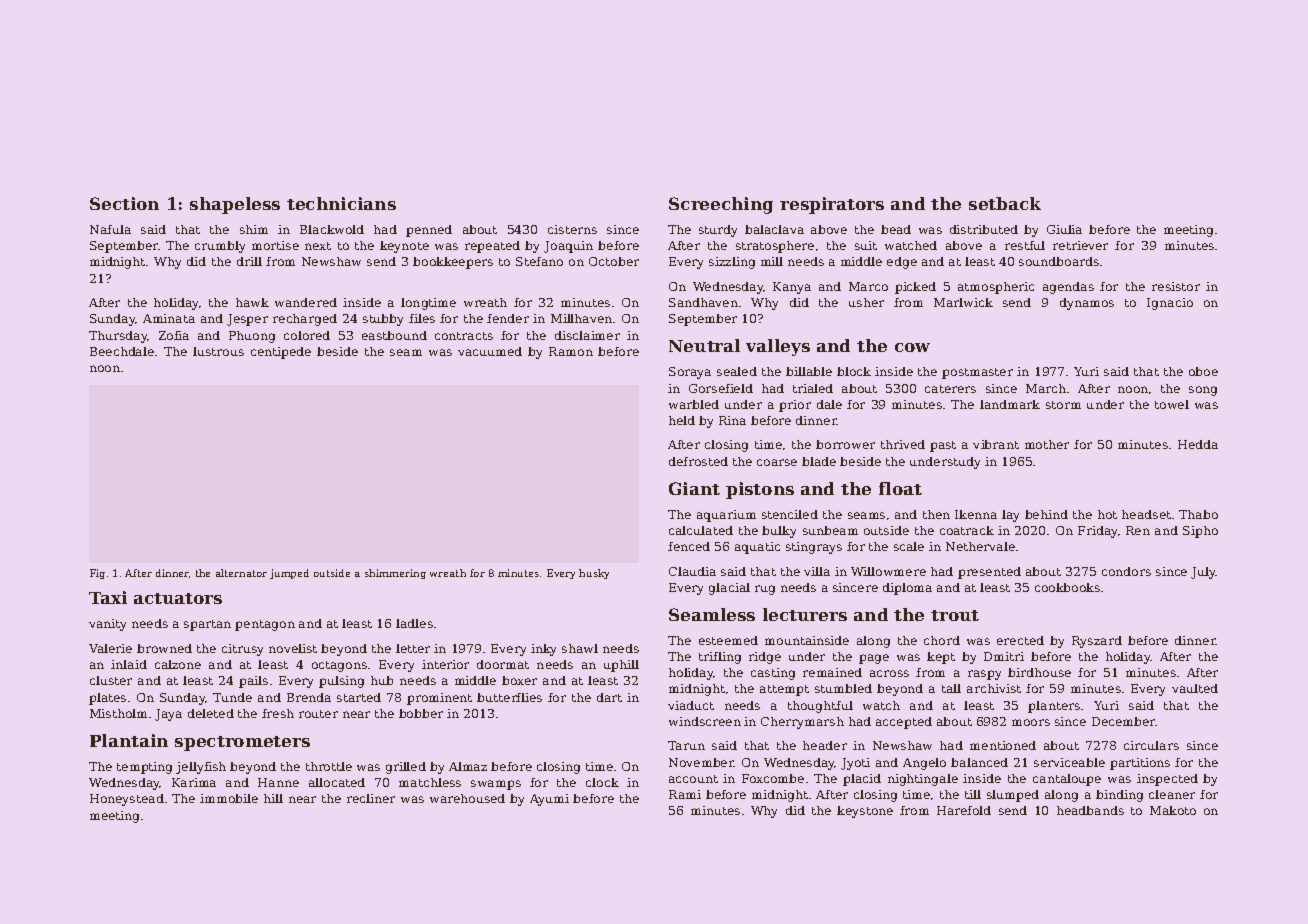  What do you see at coordinates (685, 794) in the image?
I see `Rami` at bounding box center [685, 794].
